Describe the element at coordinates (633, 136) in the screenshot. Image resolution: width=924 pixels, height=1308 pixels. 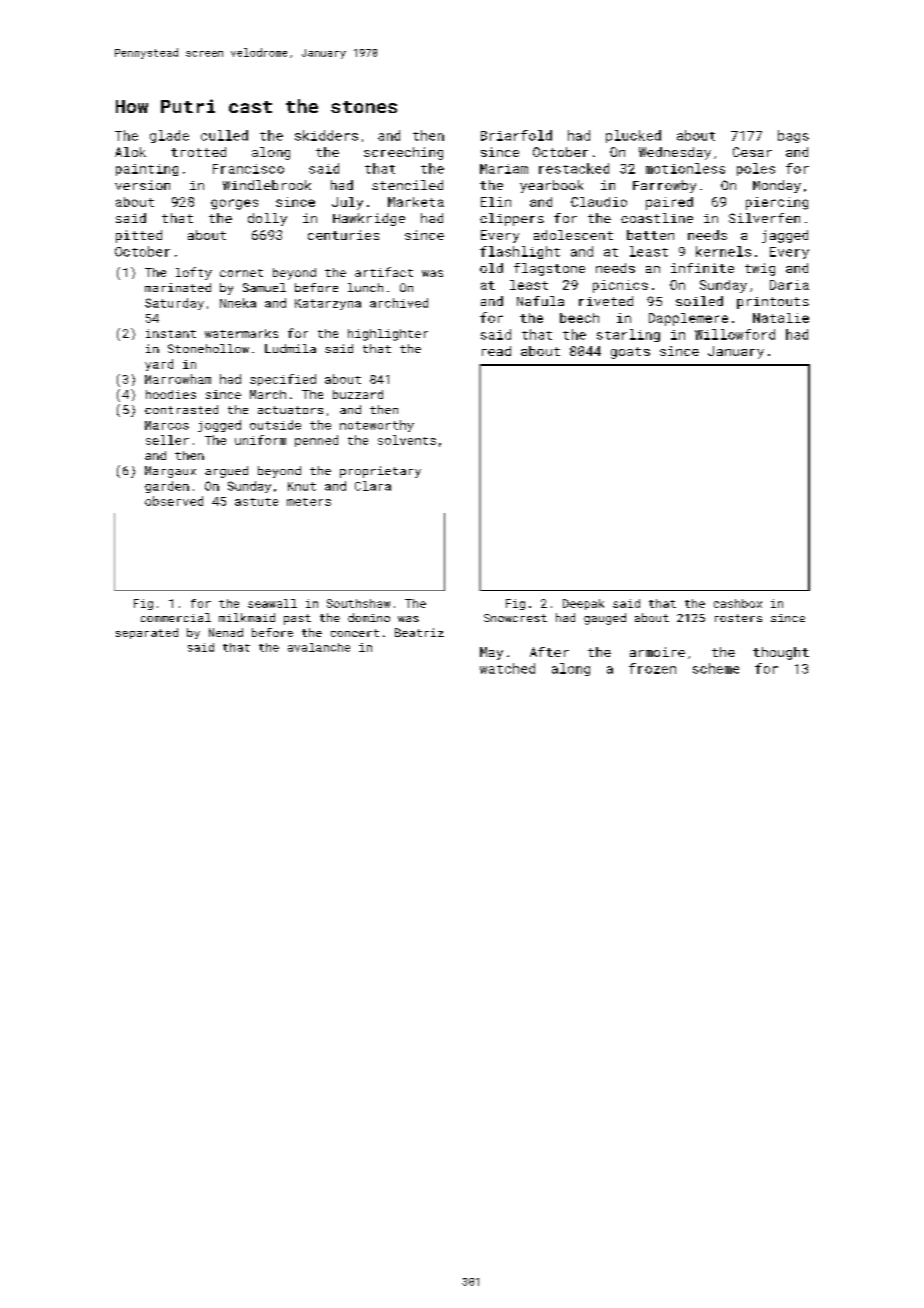
I see `plucked` at that location.
